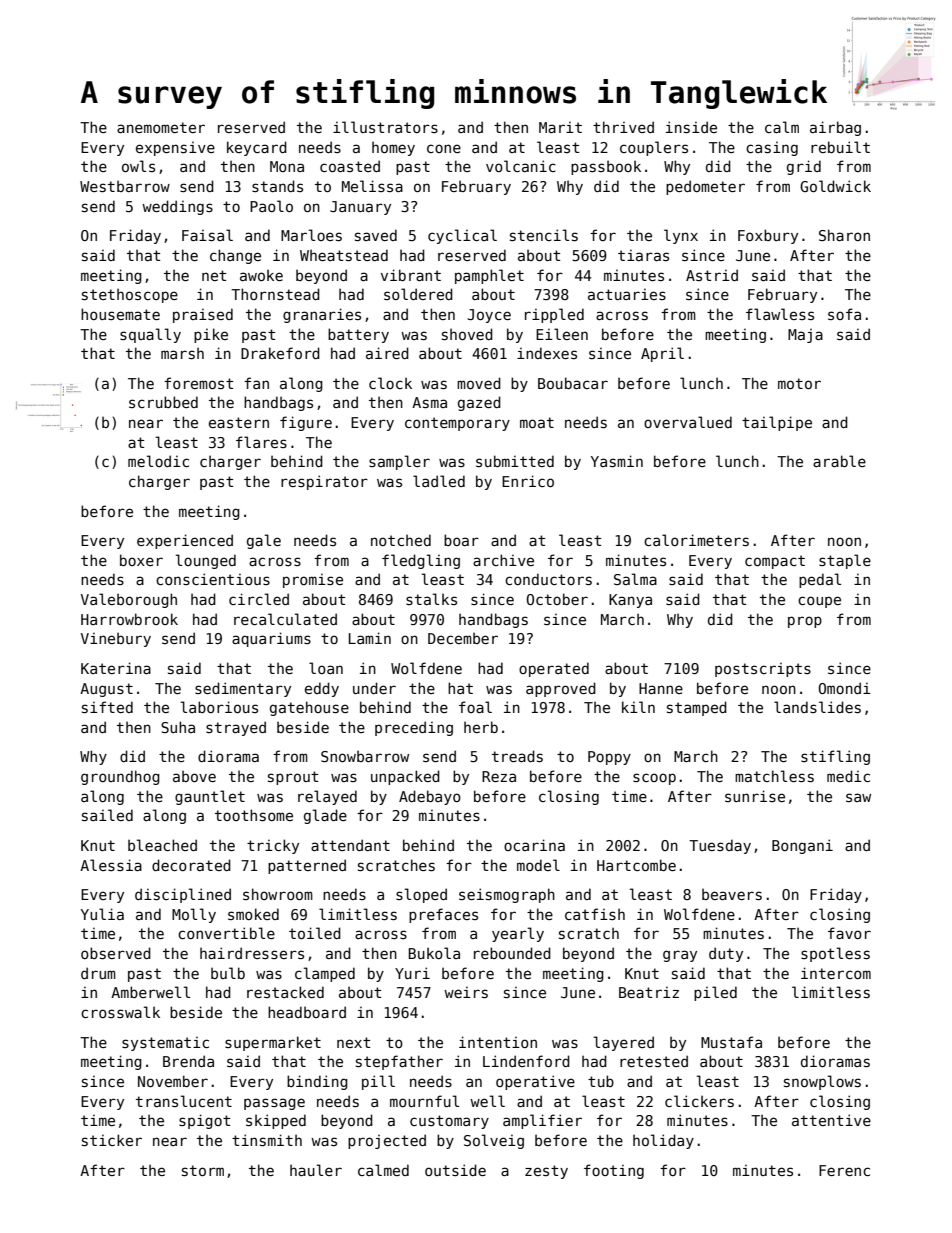  Describe the element at coordinates (681, 236) in the screenshot. I see `lynx` at that location.
